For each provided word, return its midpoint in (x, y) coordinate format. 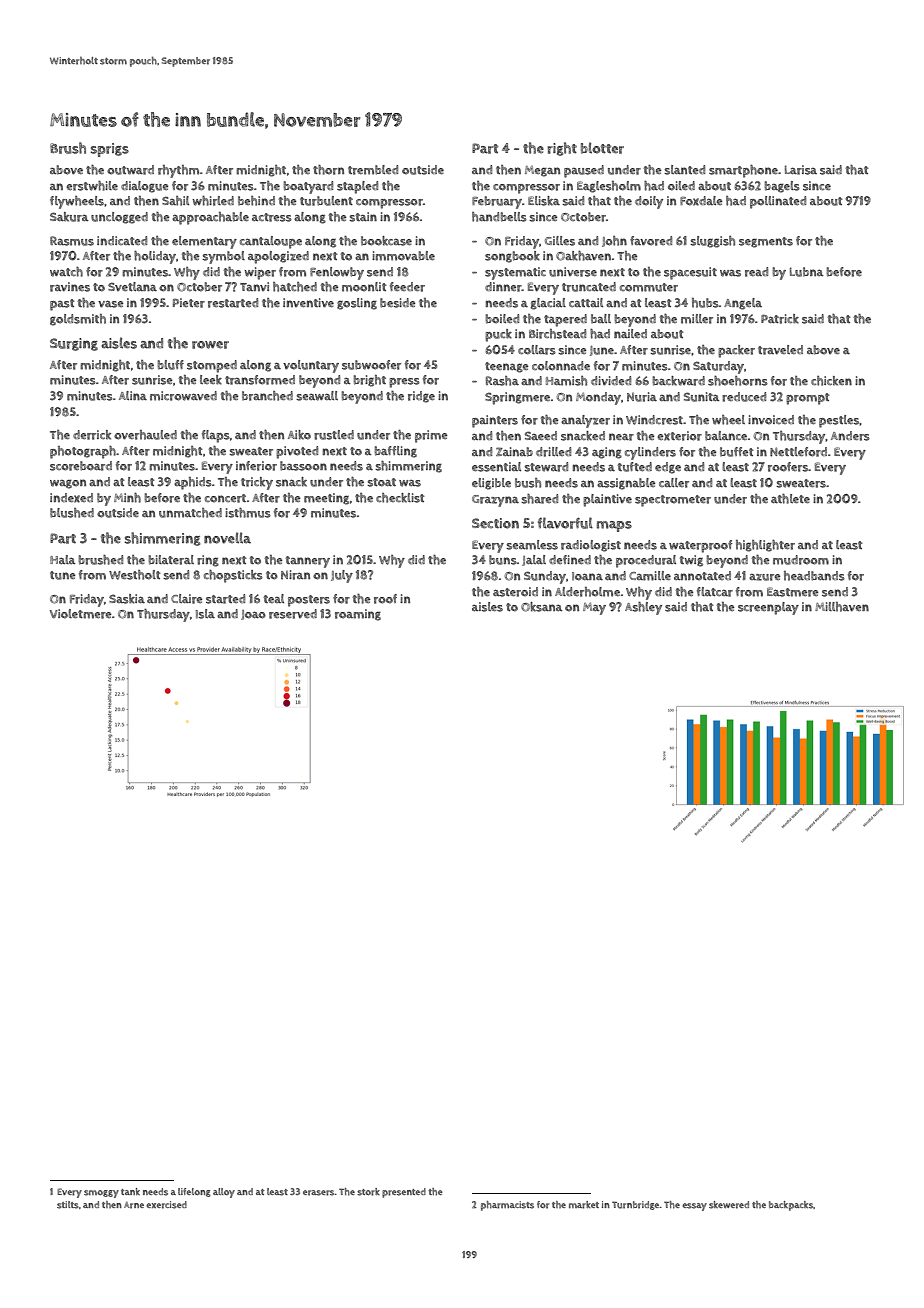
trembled (373, 170)
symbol (223, 257)
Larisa (801, 170)
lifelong (194, 1192)
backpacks (791, 1206)
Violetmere (81, 614)
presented (404, 1193)
